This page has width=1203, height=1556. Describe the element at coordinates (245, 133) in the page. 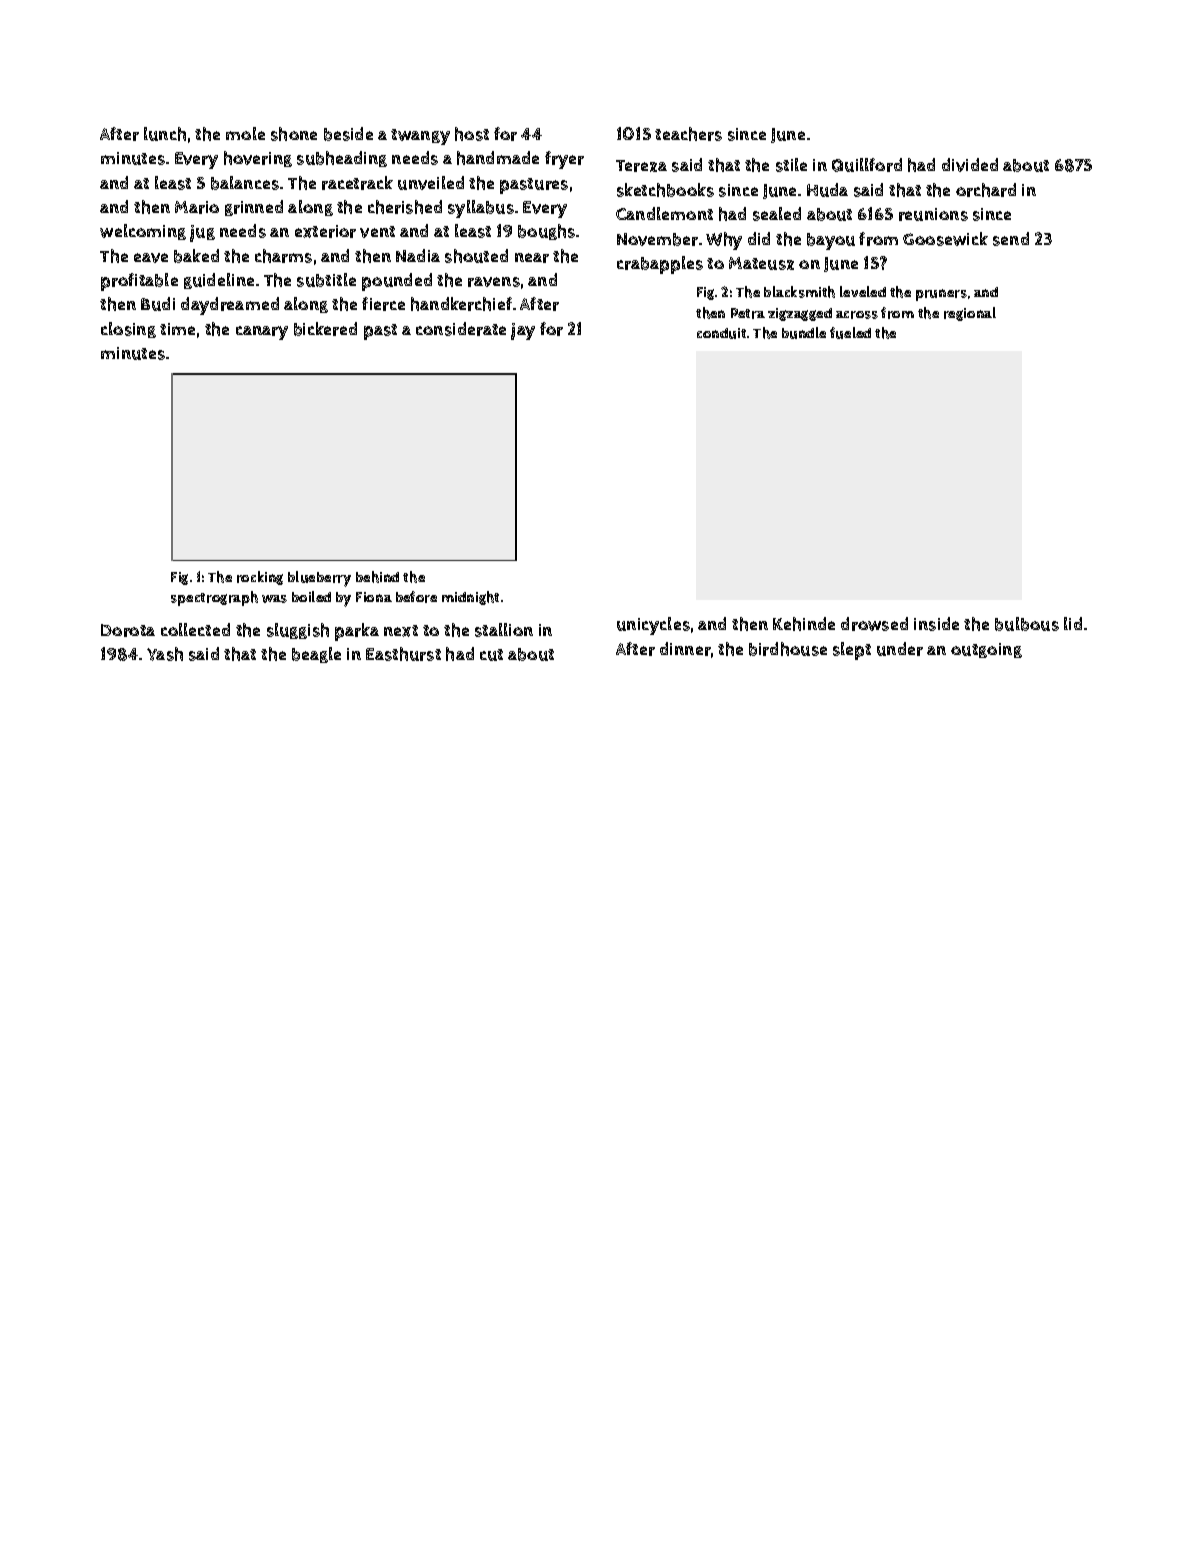

I see `mole` at that location.
